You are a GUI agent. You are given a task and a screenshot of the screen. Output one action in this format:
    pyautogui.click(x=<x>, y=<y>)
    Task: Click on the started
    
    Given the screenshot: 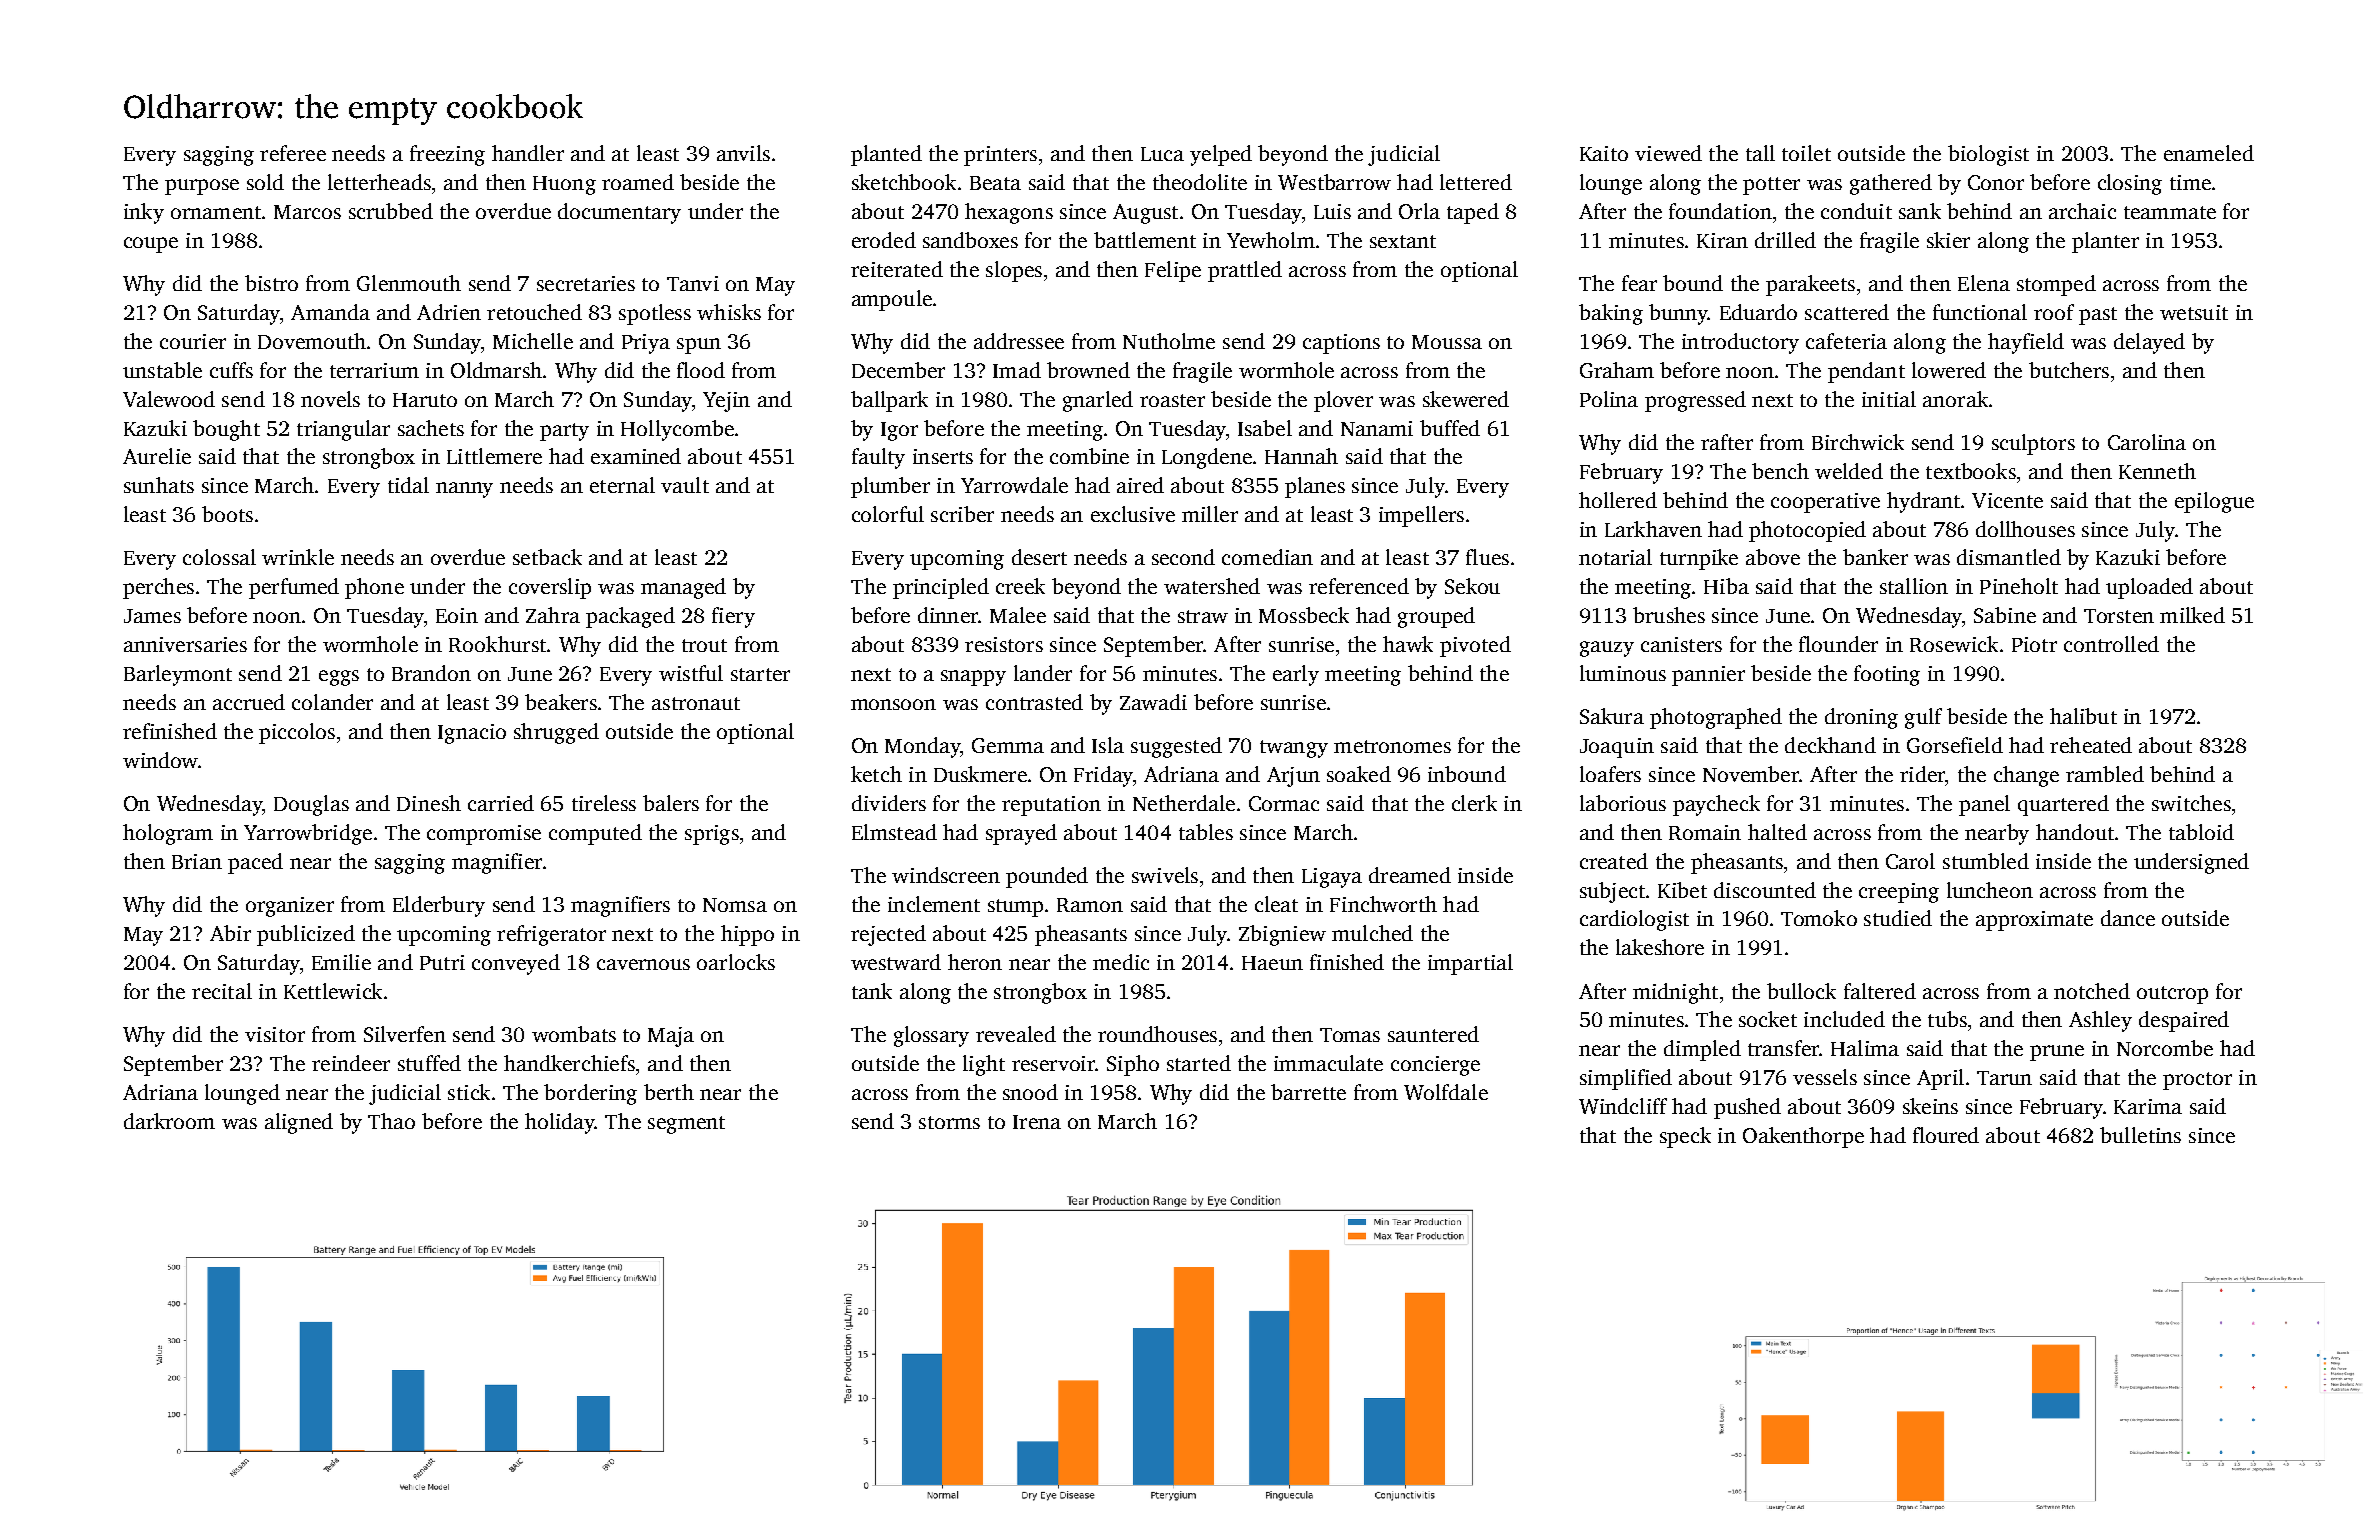 What is the action you would take?
    pyautogui.click(x=1199, y=1063)
